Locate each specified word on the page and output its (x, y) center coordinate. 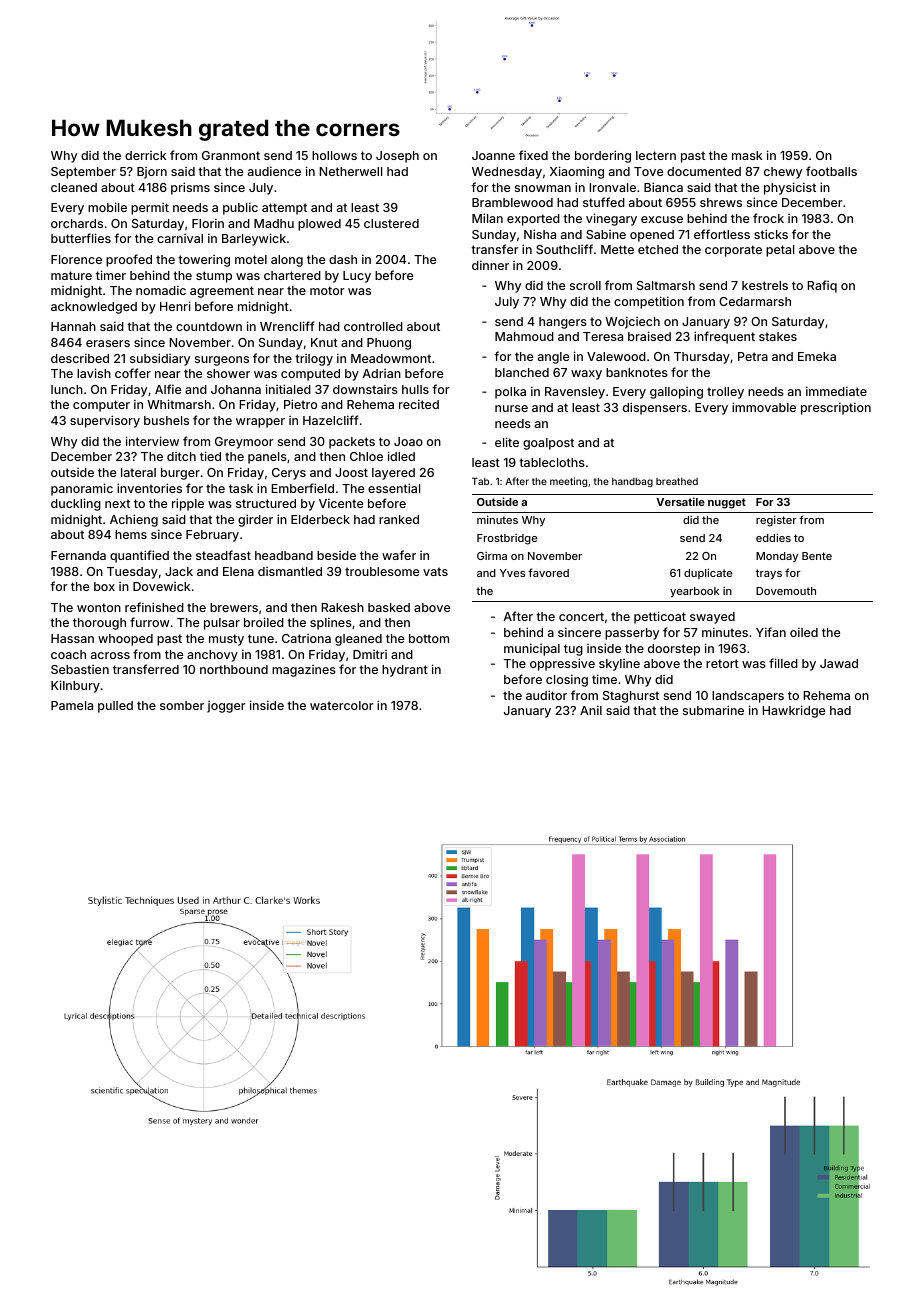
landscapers (748, 697)
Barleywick (254, 239)
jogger (226, 707)
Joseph (397, 157)
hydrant (405, 671)
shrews (721, 202)
